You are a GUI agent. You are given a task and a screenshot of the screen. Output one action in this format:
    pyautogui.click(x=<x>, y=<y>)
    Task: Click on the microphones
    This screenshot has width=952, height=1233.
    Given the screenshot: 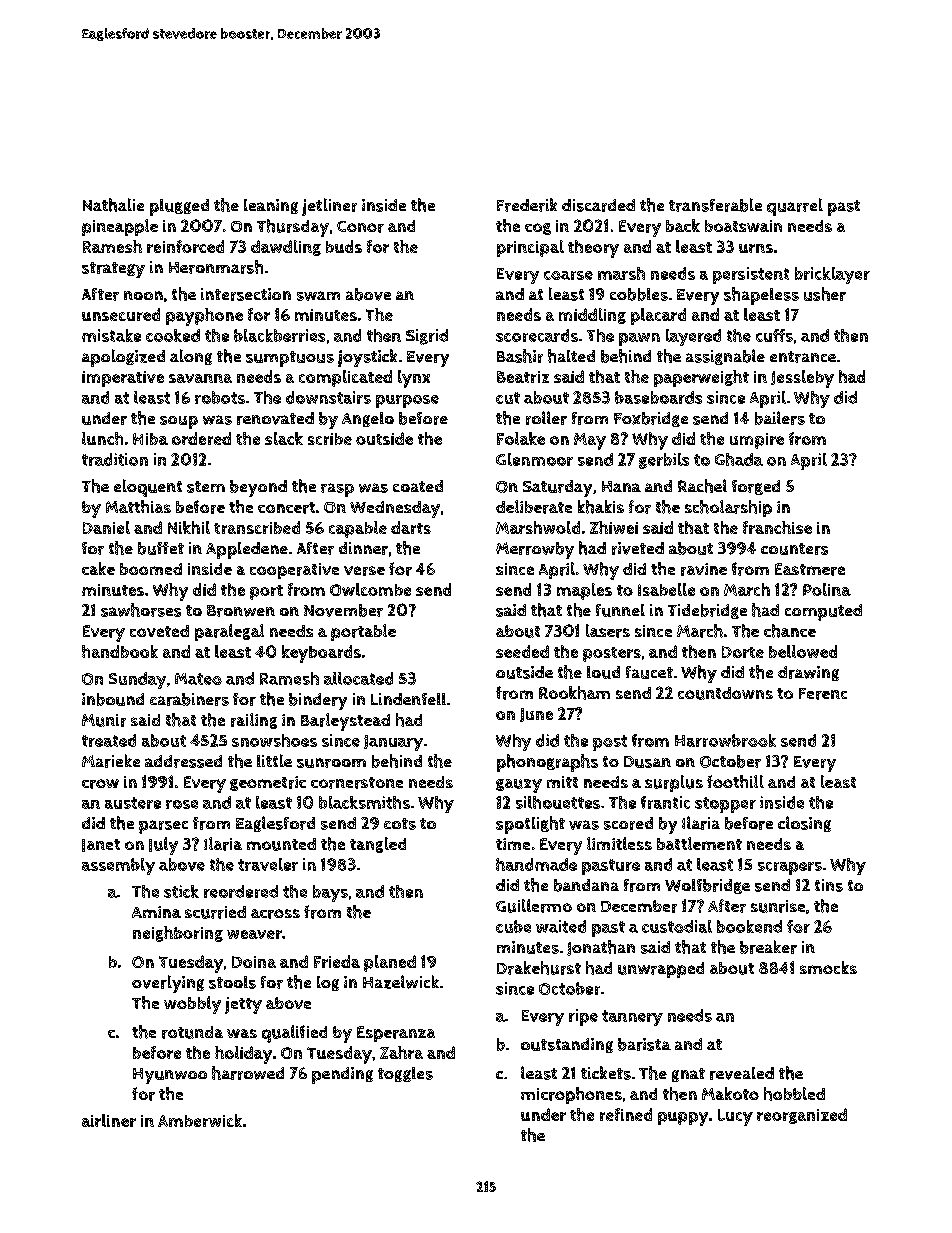 What is the action you would take?
    pyautogui.click(x=571, y=1095)
